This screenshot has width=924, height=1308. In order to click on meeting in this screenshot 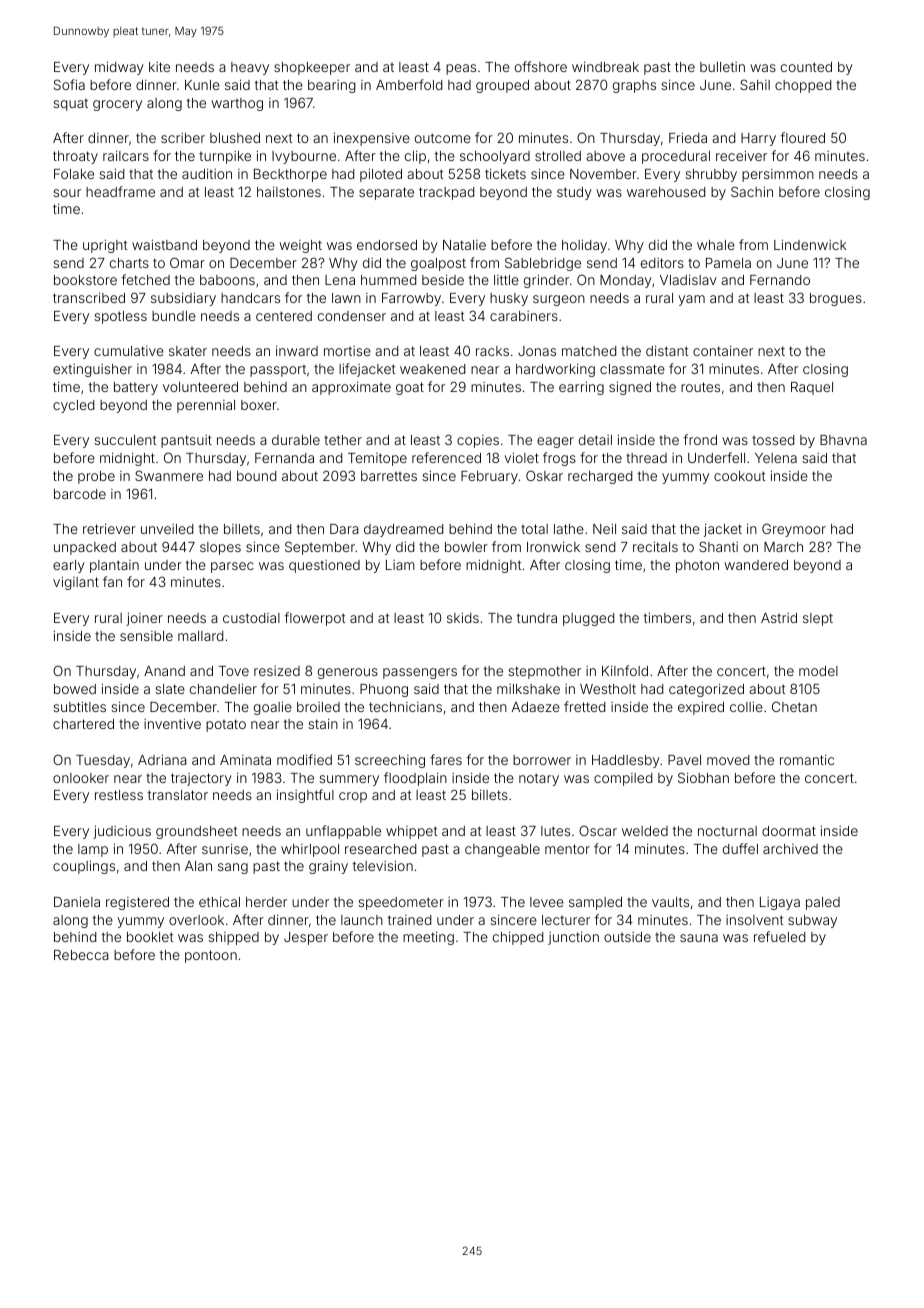, I will do `click(428, 938)`.
